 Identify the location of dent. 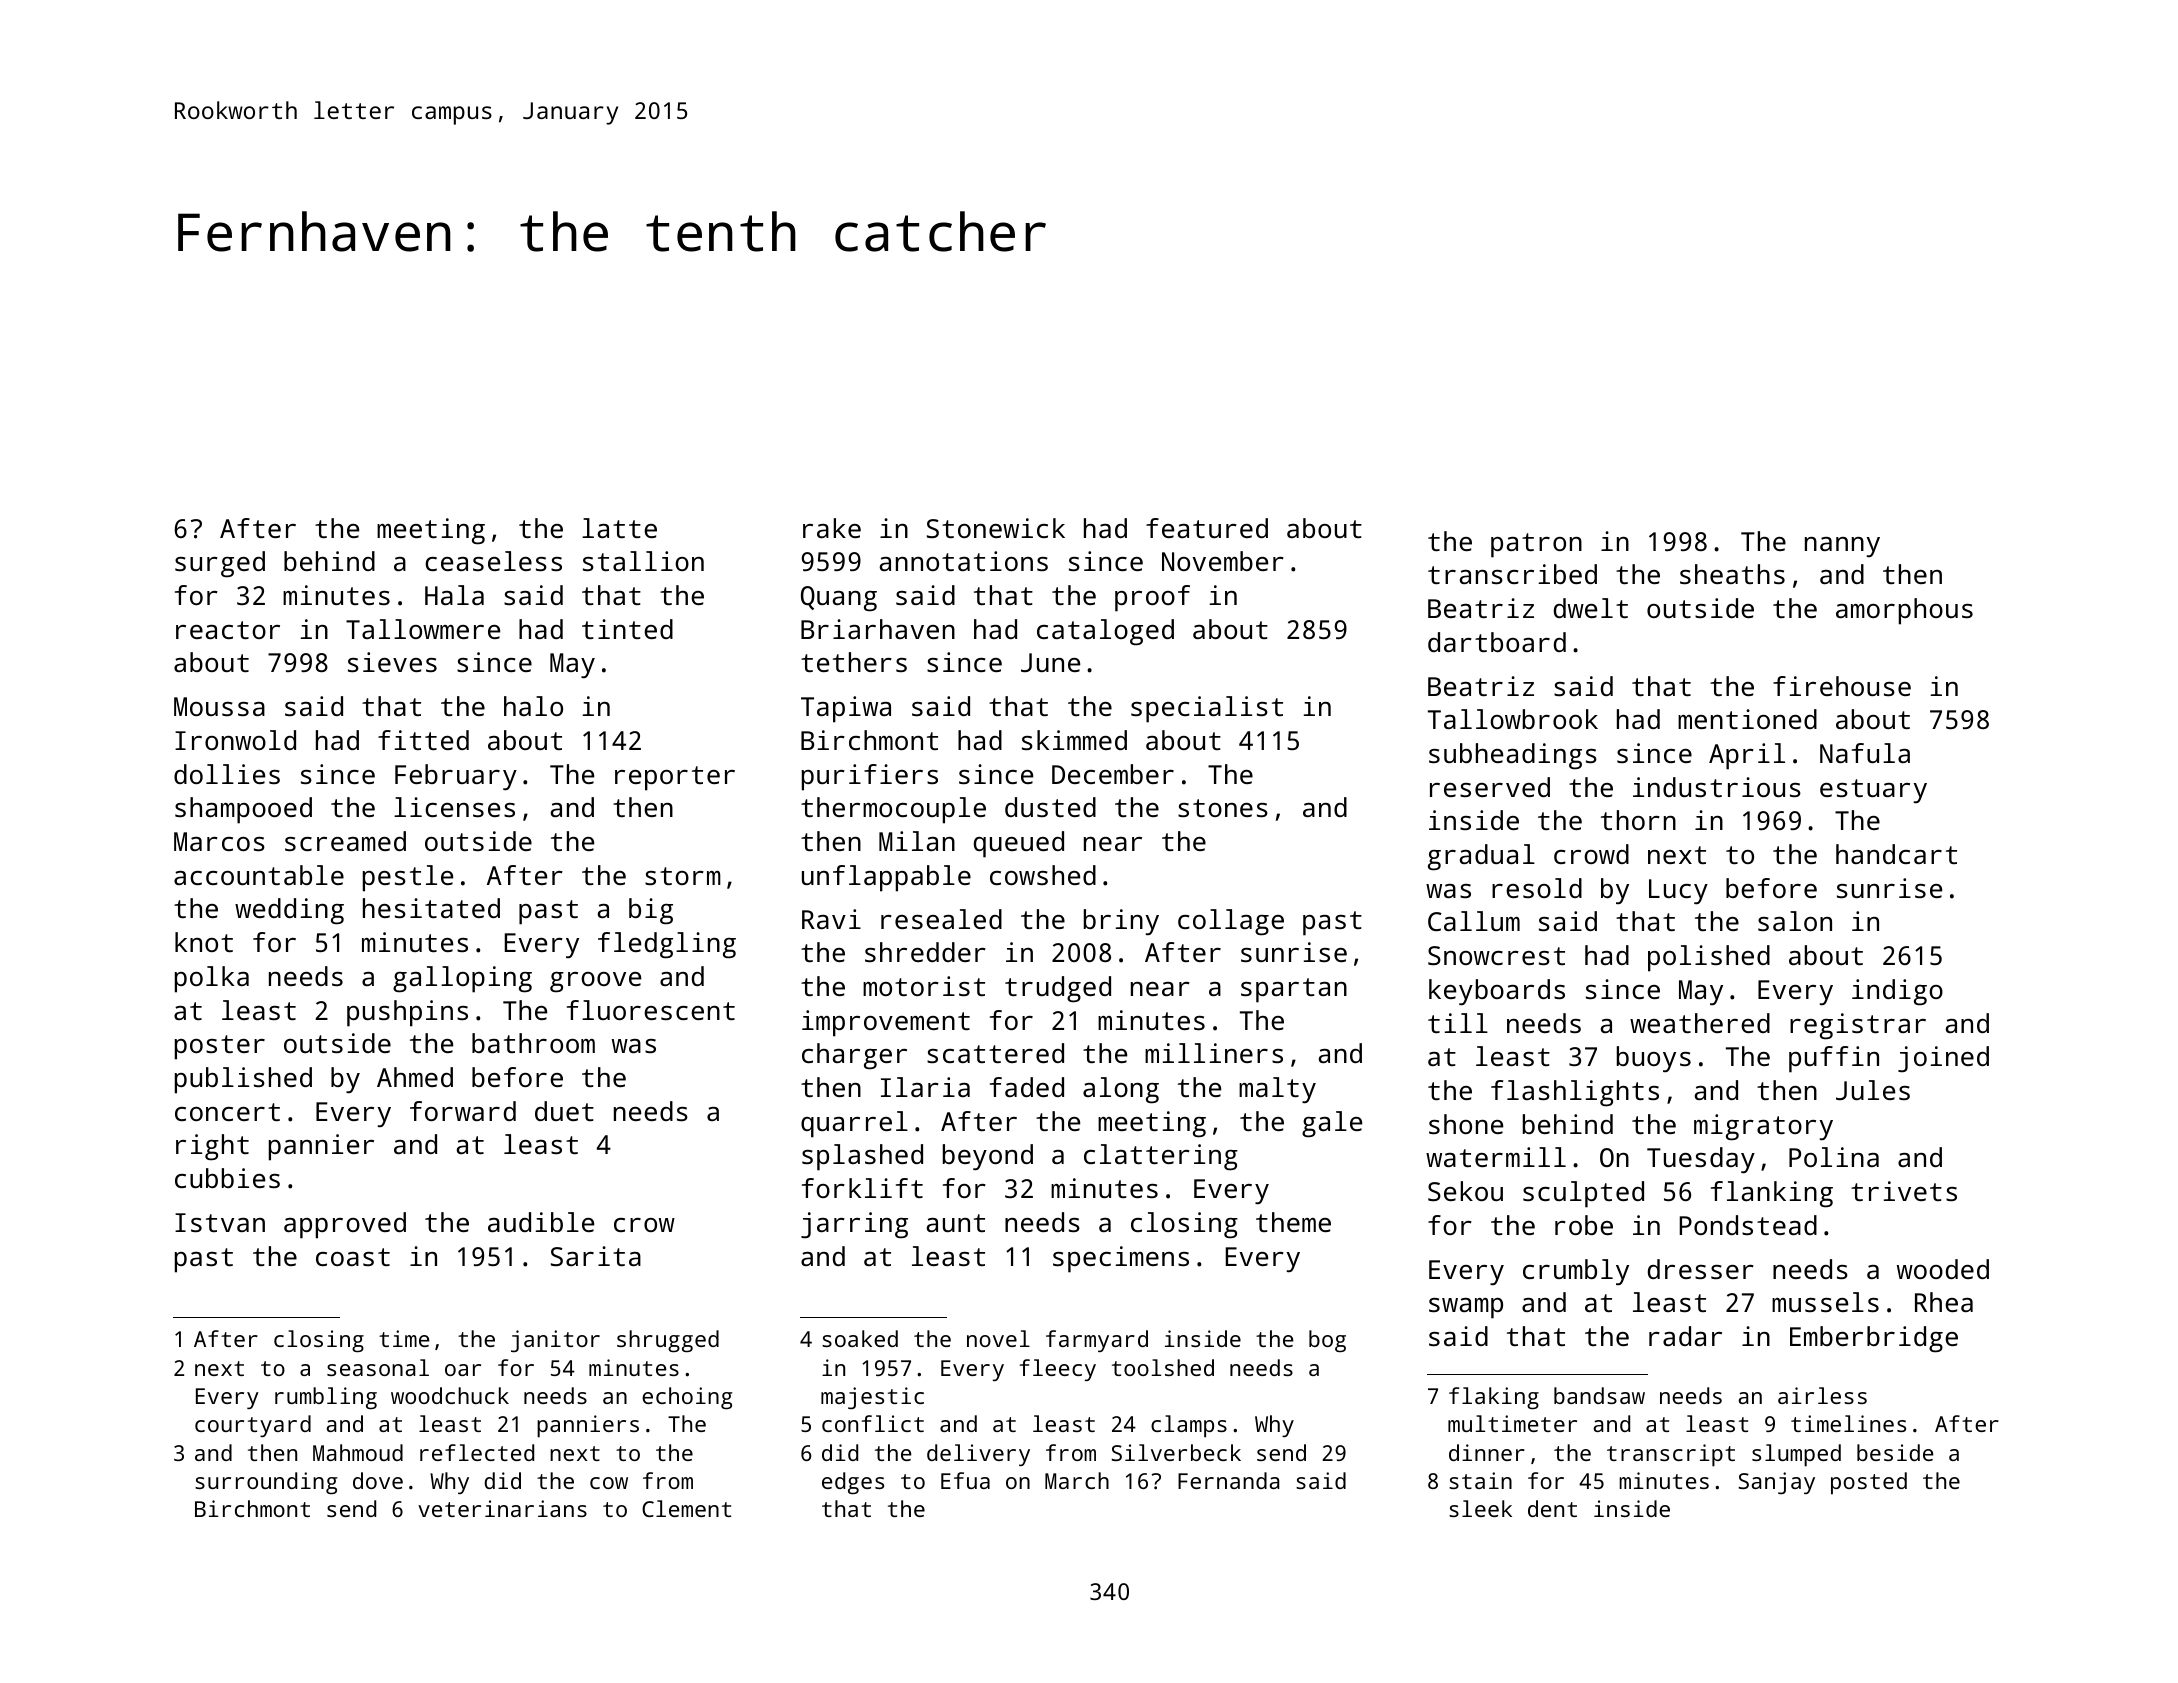
(1552, 1508).
